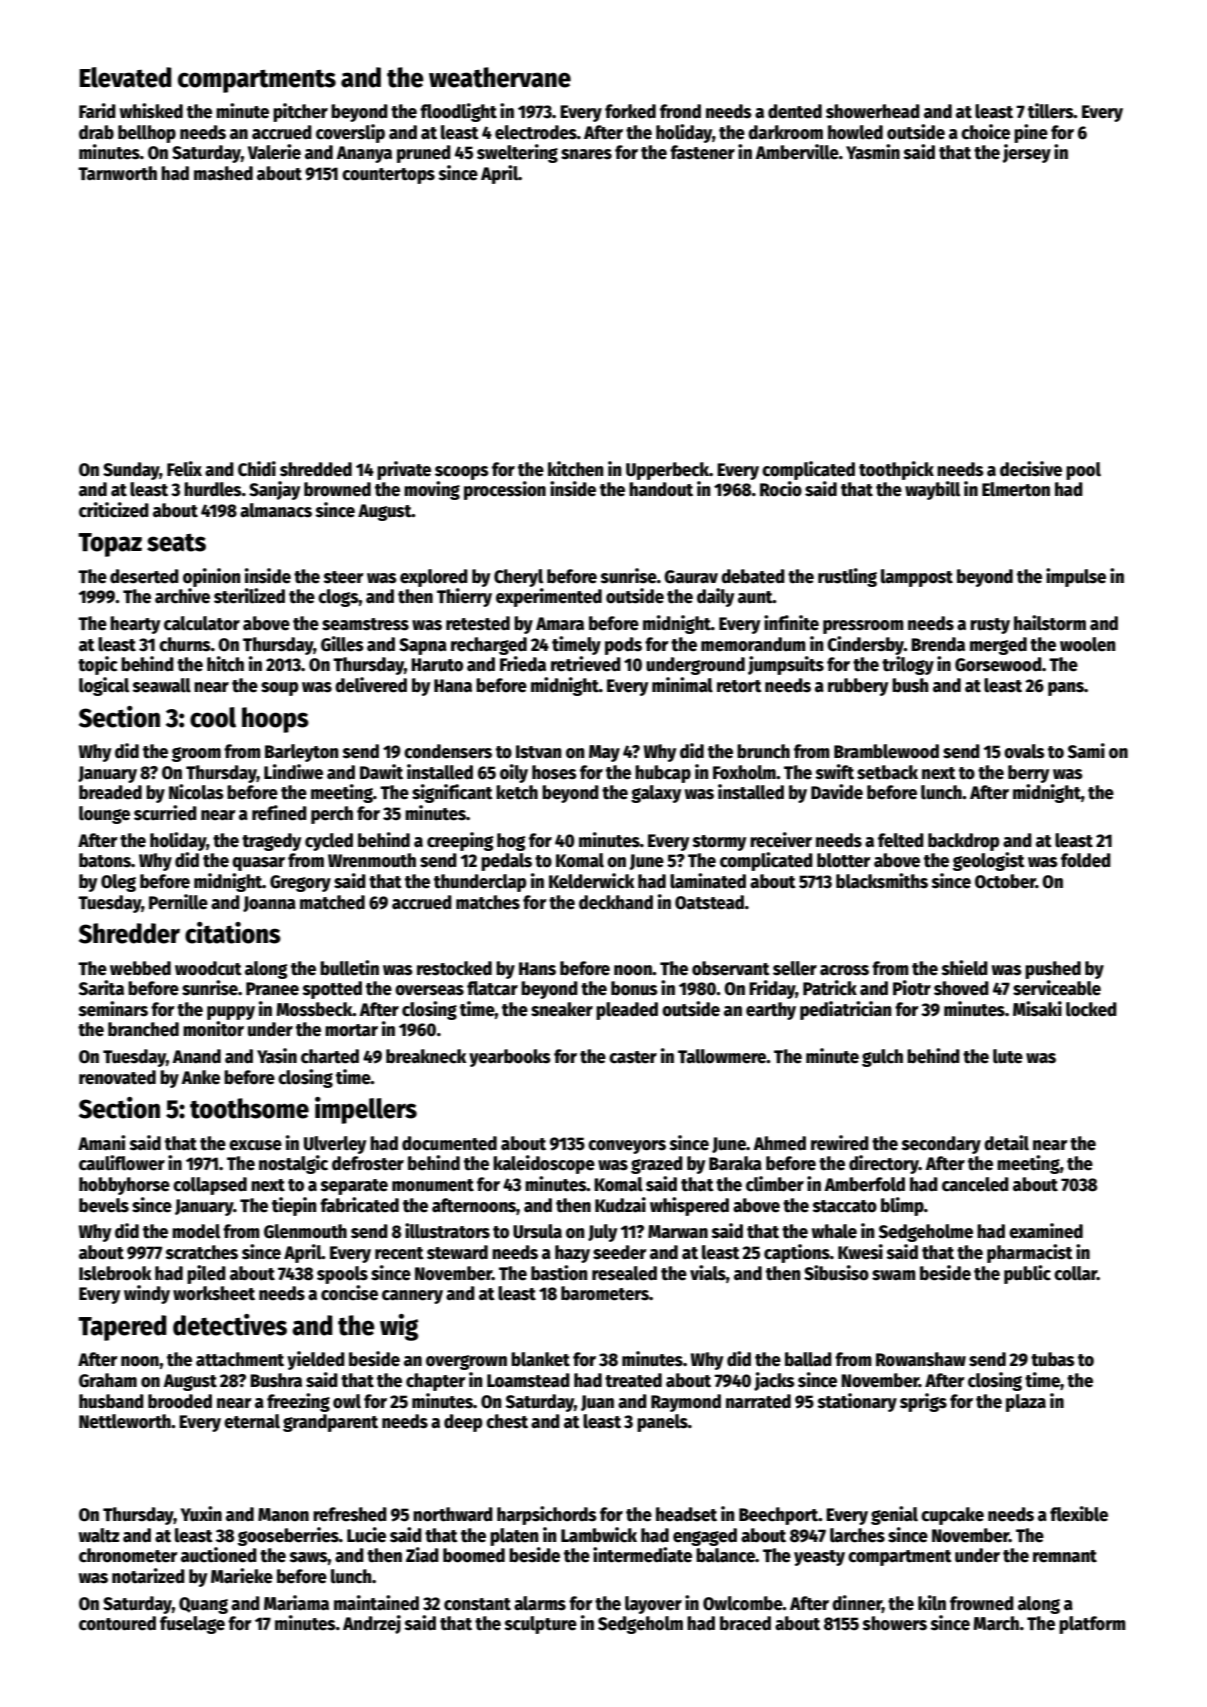 The image size is (1207, 1707). I want to click on collar, so click(1075, 1273).
